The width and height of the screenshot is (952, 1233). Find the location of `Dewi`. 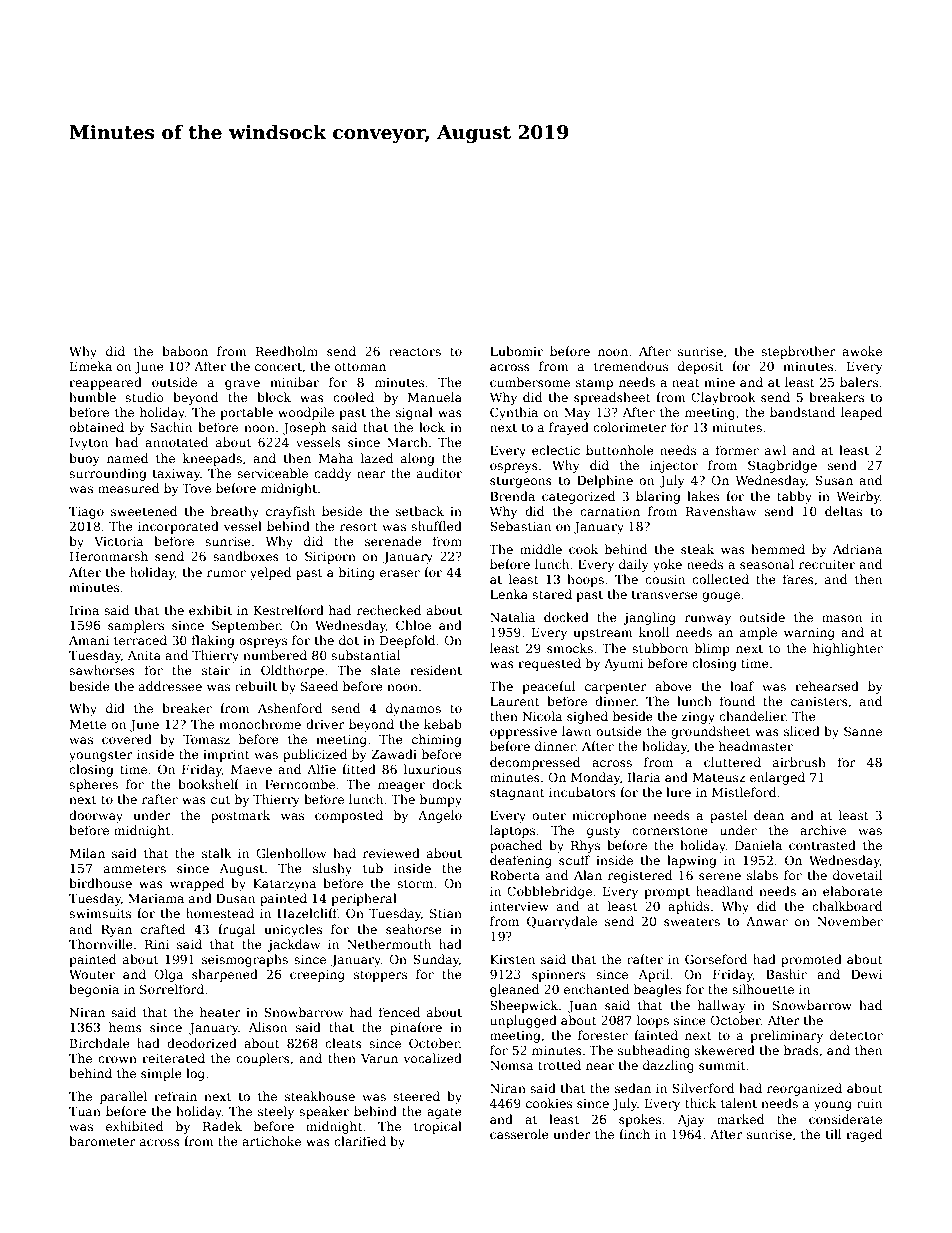

Dewi is located at coordinates (866, 974).
